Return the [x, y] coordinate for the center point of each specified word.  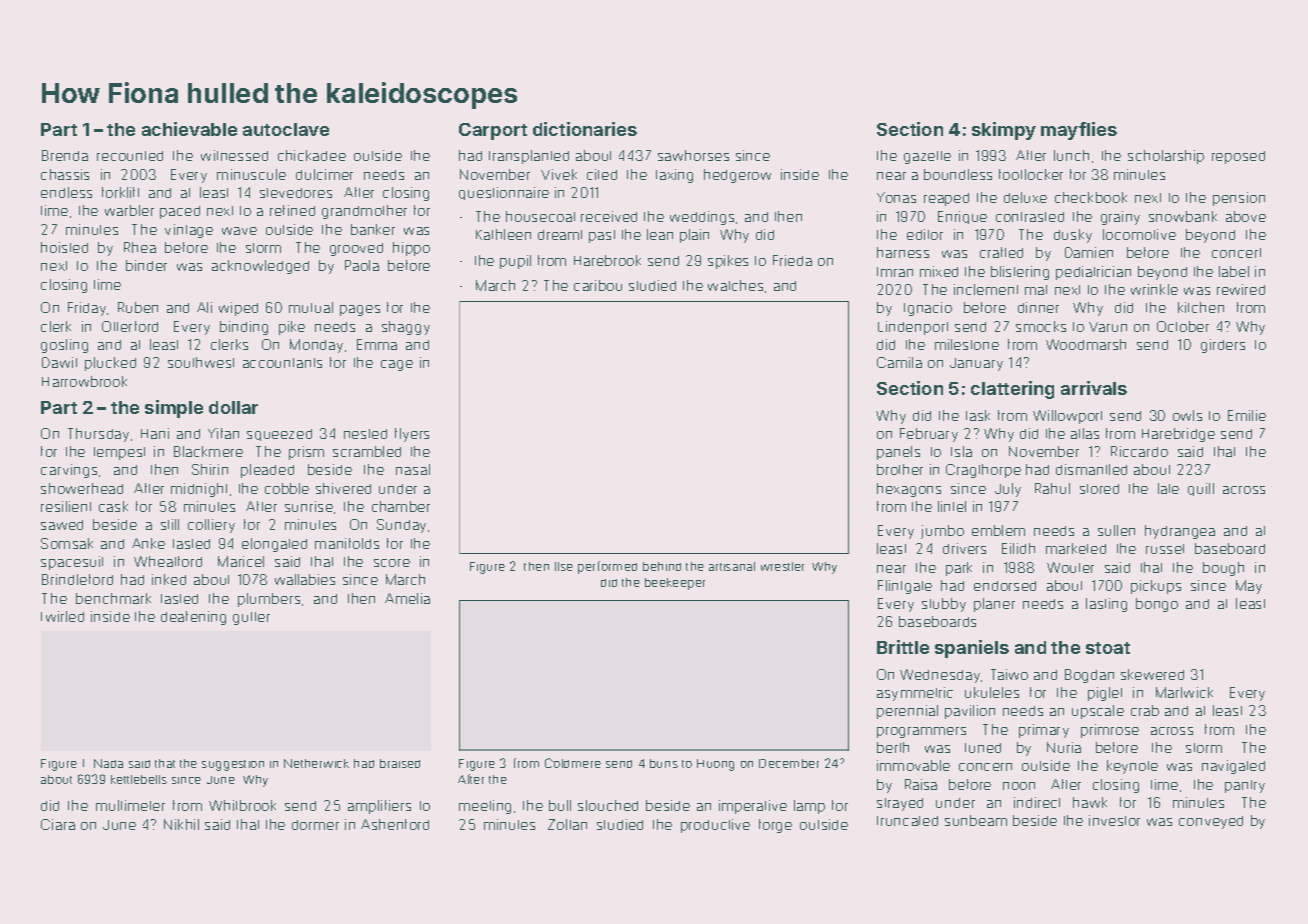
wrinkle [1154, 289]
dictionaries [585, 129]
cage [397, 365]
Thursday [98, 435]
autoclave [286, 129]
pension [1239, 199]
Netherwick [316, 763]
